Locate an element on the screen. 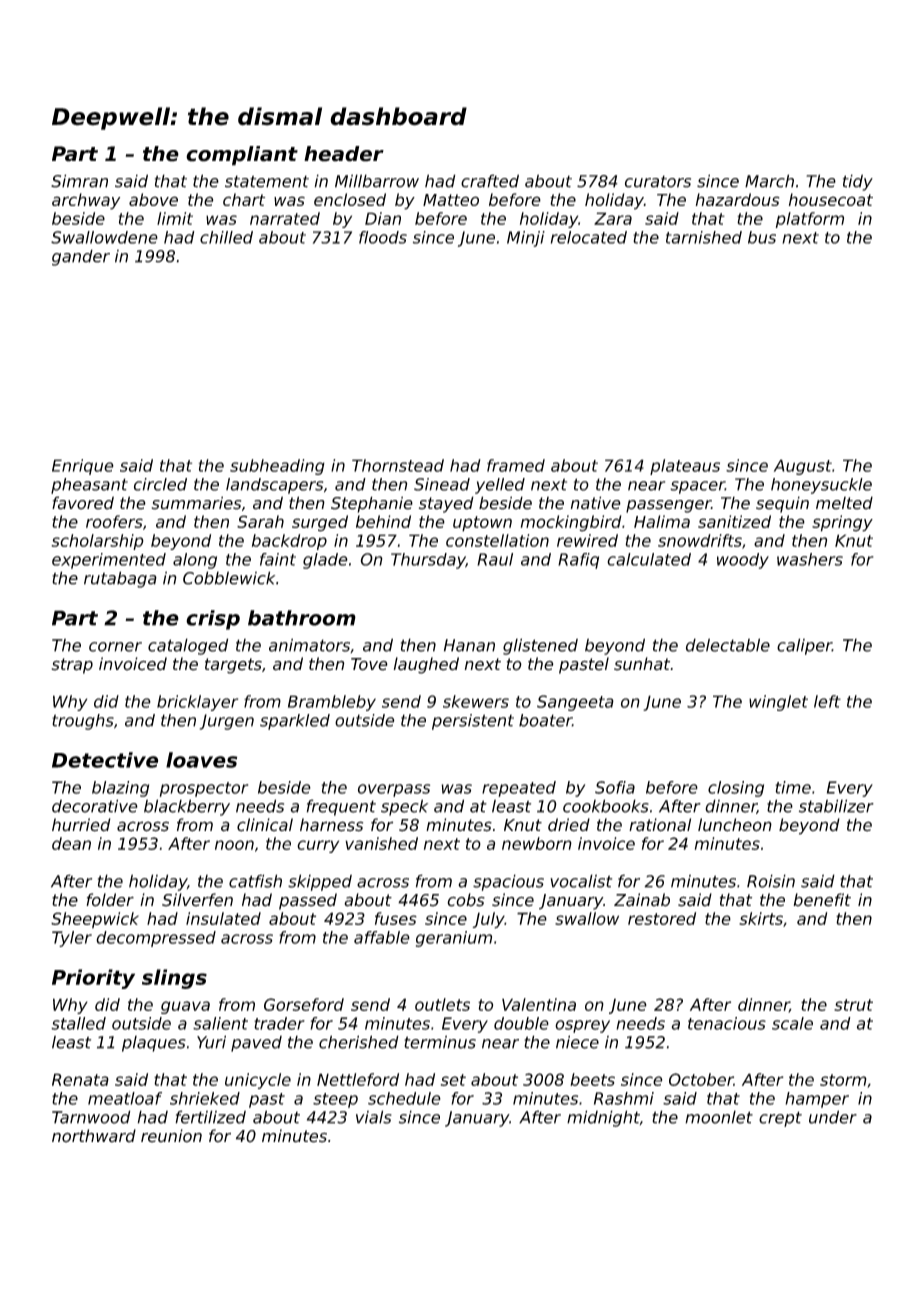 Image resolution: width=924 pixels, height=1308 pixels. Simran is located at coordinates (79, 181).
